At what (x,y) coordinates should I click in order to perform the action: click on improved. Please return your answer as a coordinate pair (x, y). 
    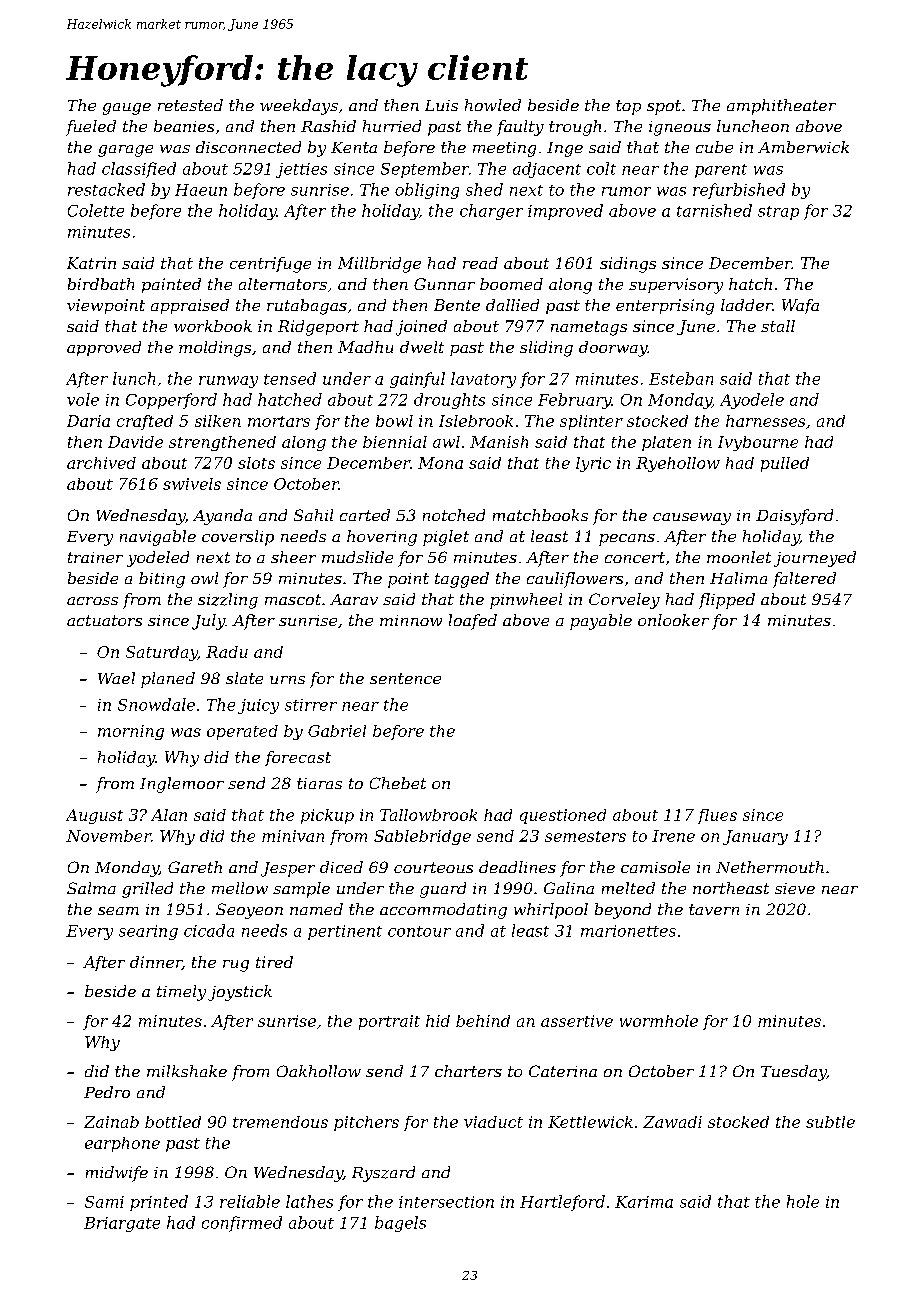
    Looking at the image, I should click on (565, 212).
